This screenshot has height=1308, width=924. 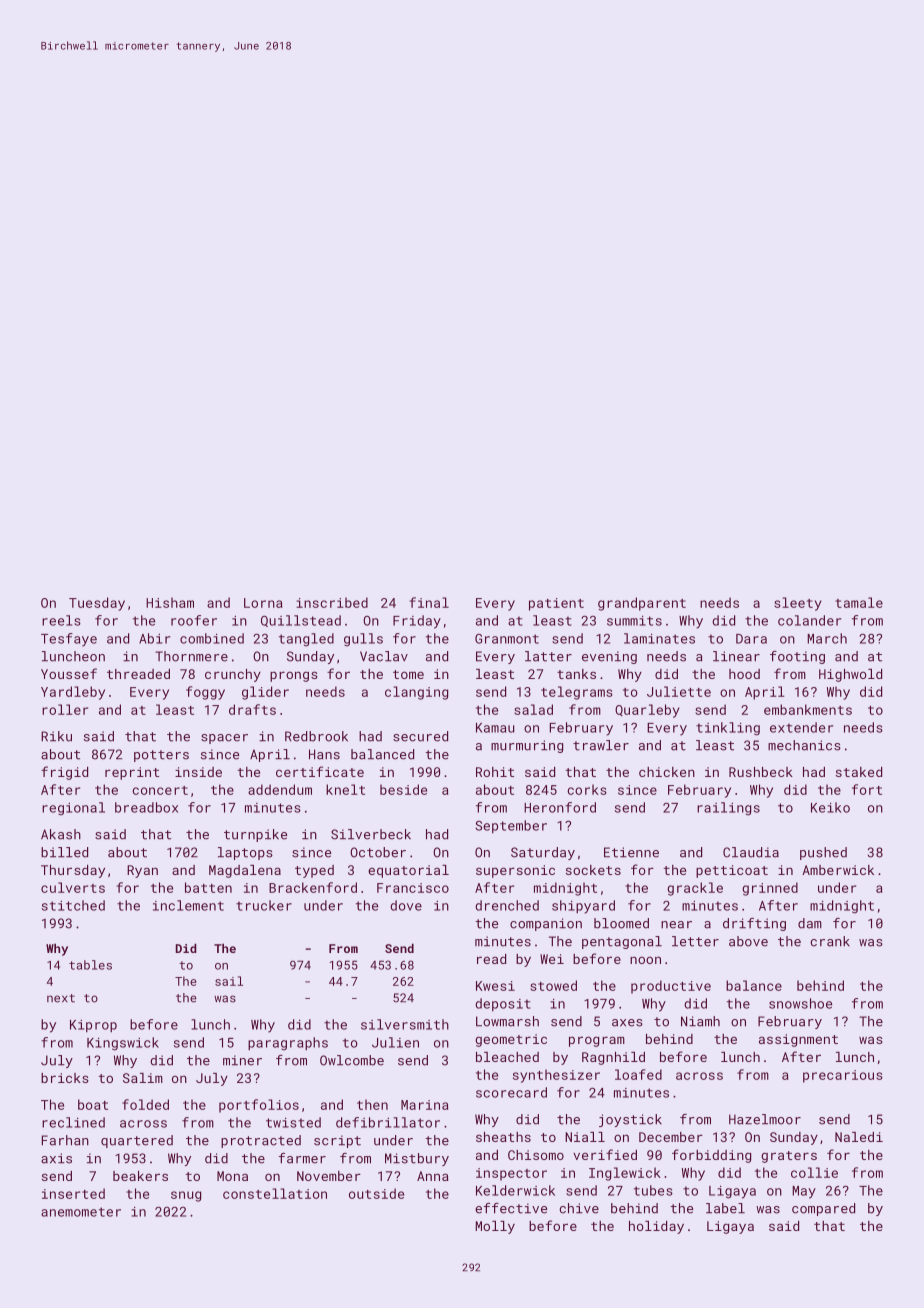 I want to click on Dara, so click(x=751, y=639).
